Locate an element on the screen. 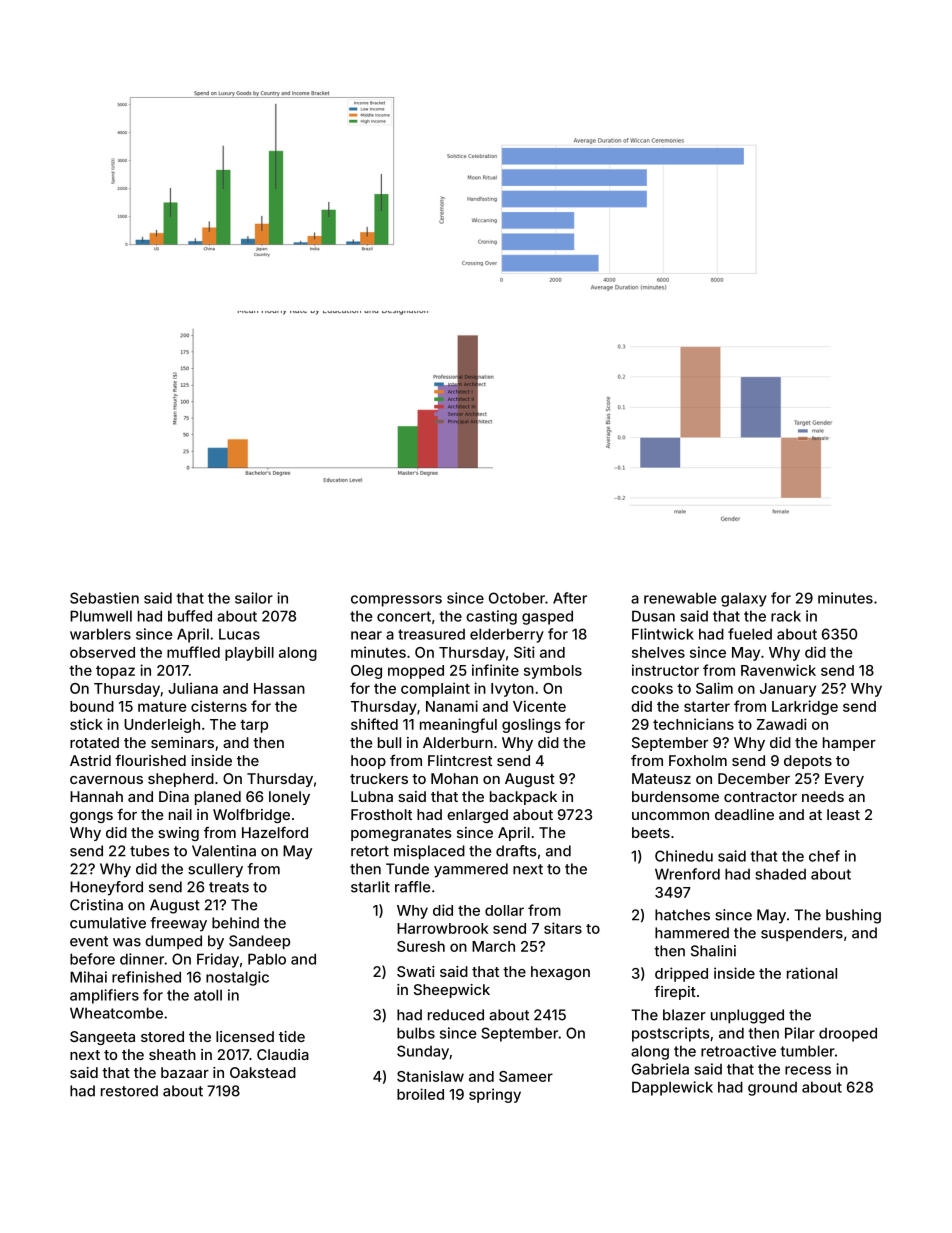 This screenshot has height=1233, width=952. Sameer is located at coordinates (526, 1076).
